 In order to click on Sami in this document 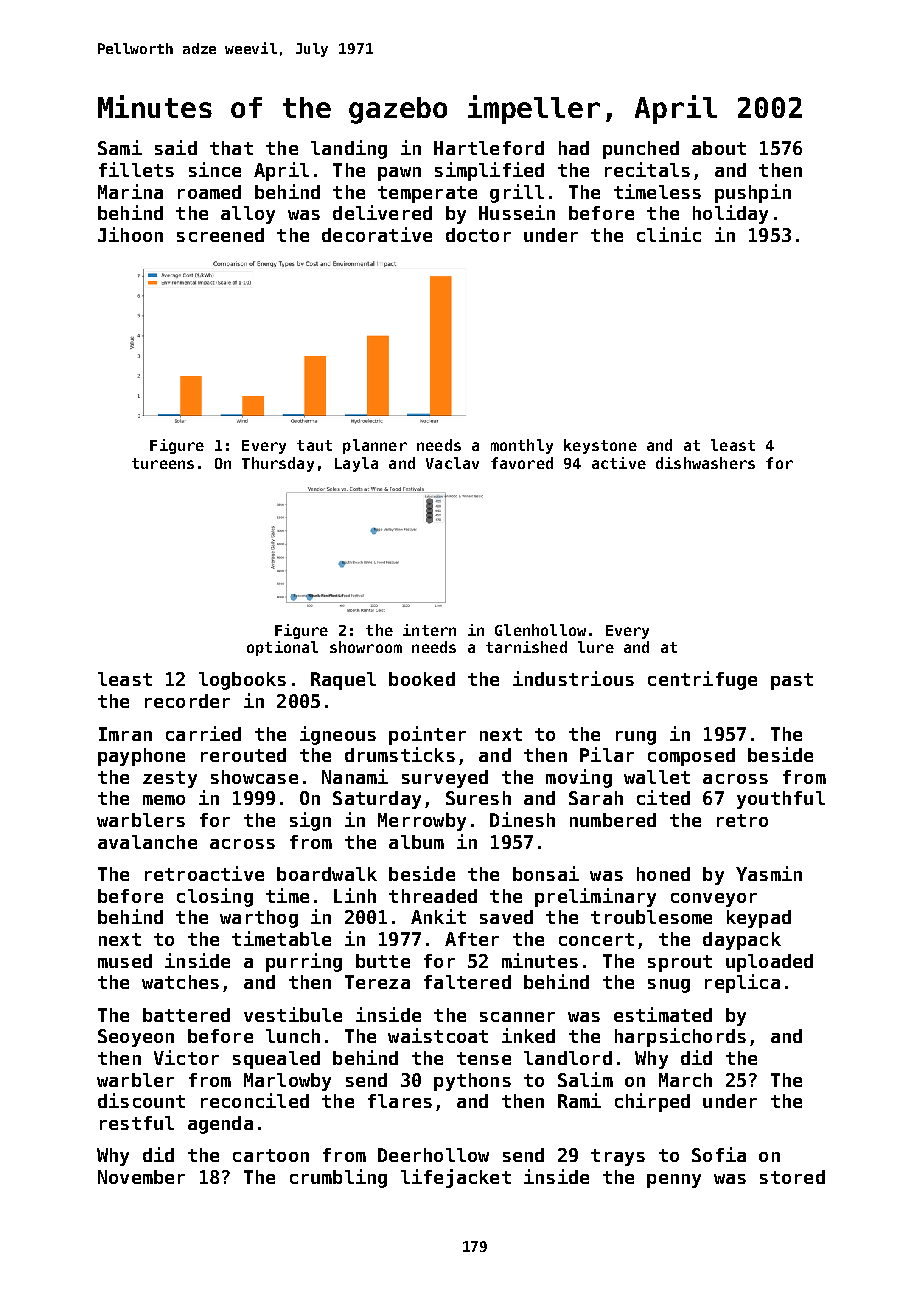, I will do `click(120, 147)`.
